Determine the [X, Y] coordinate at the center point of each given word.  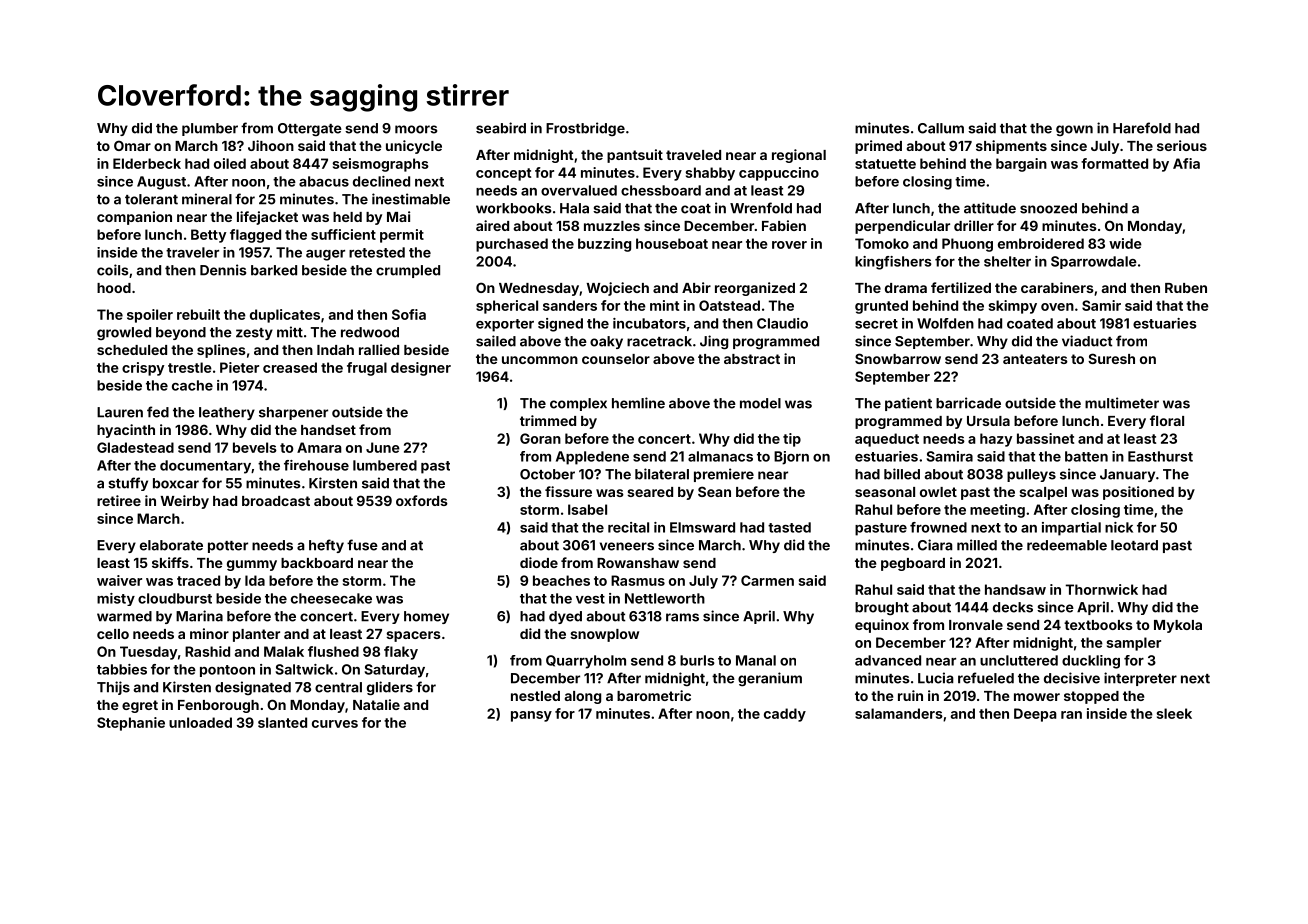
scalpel [1043, 493]
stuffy [128, 484]
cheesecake [331, 598]
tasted [789, 527]
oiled [230, 163]
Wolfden [945, 323]
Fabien [784, 225]
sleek [1174, 713]
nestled [535, 696]
